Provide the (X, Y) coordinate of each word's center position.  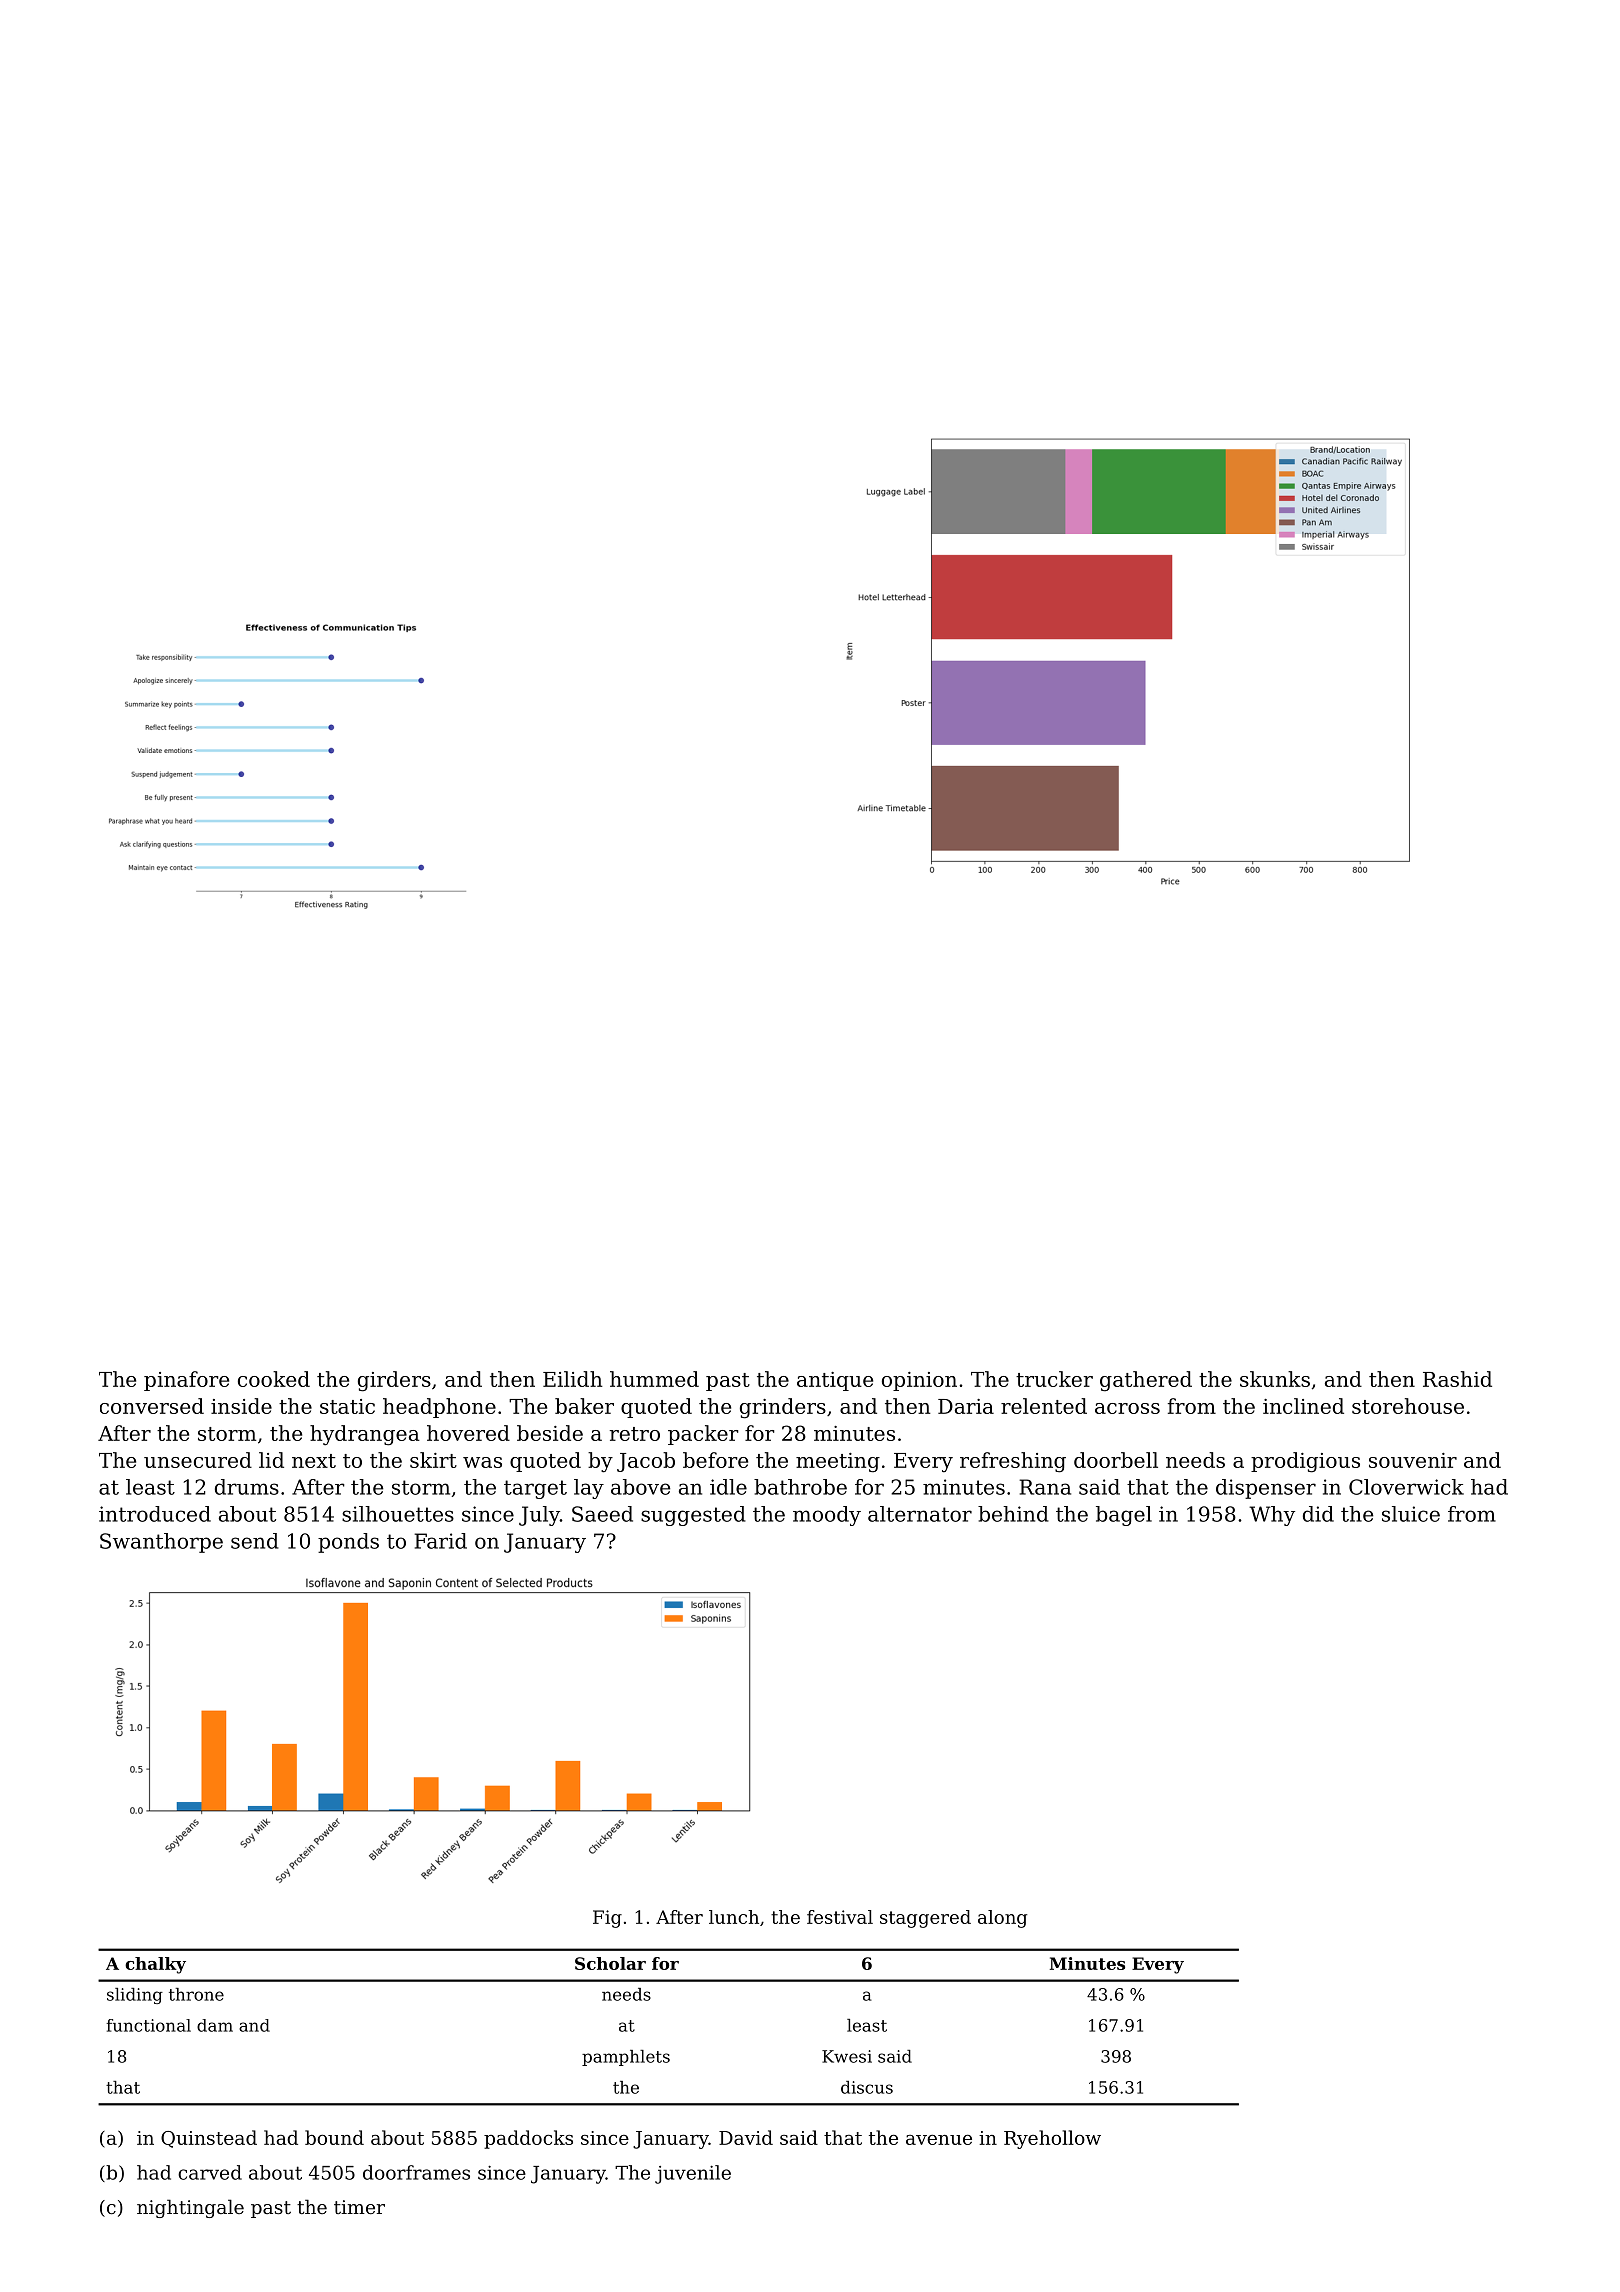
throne (196, 1994)
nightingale (190, 2208)
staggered (925, 1919)
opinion (919, 1381)
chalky (155, 1965)
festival (840, 1917)
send (255, 1541)
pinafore (186, 1381)
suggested (693, 1516)
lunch (734, 1917)
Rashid (1457, 1379)
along (1002, 1919)
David (746, 2137)
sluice (1411, 1514)
